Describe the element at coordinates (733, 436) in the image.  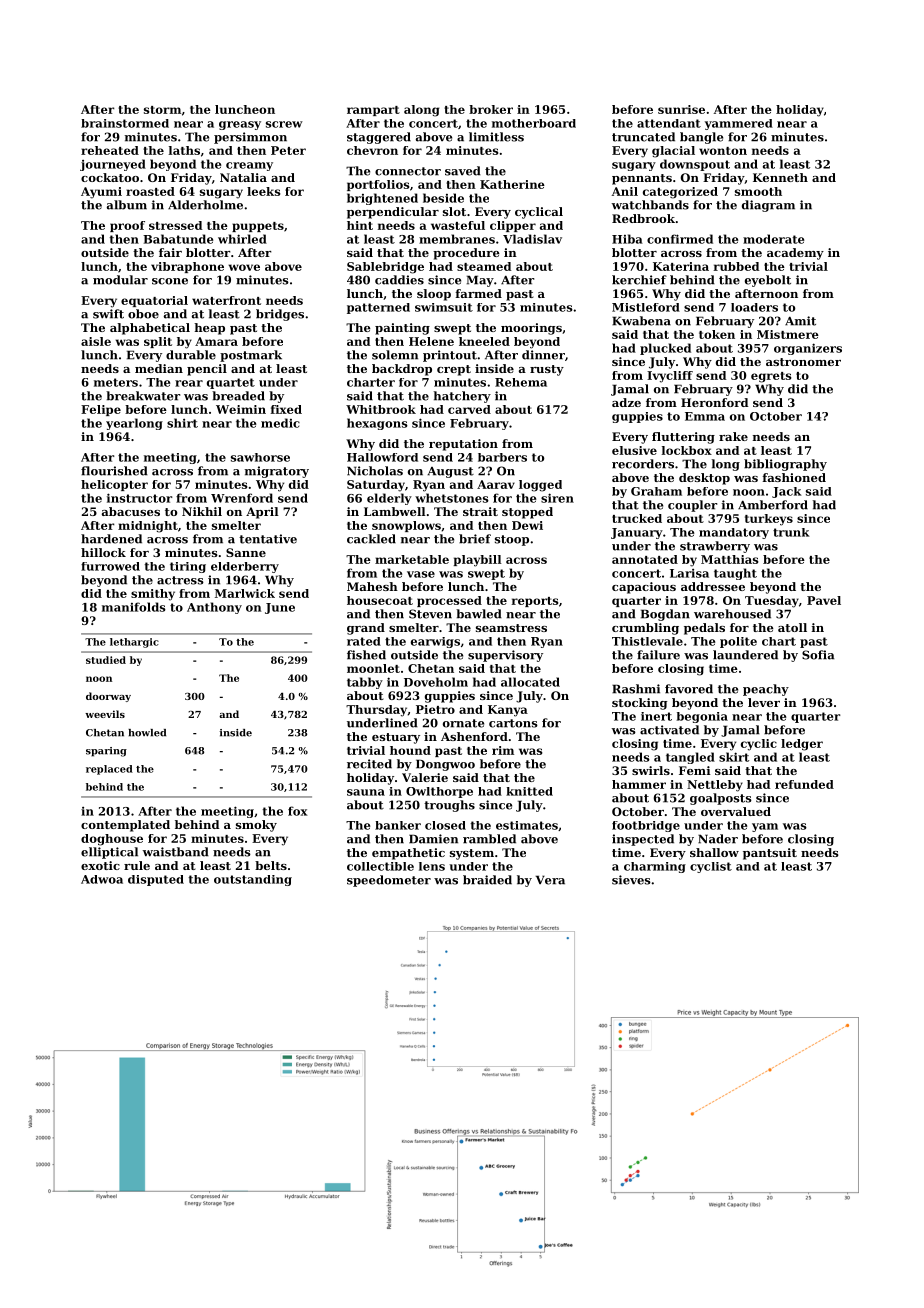
I see `rake` at that location.
